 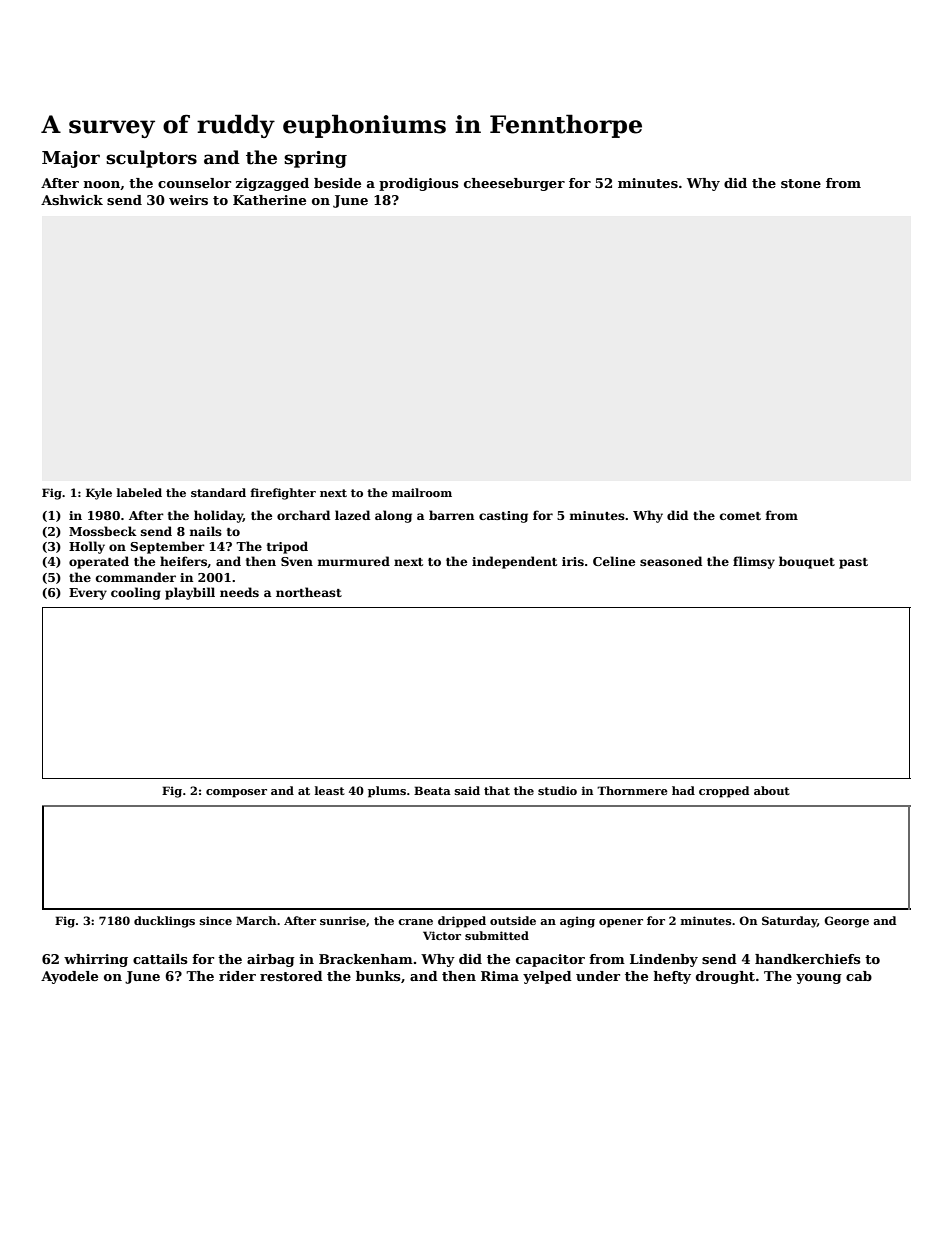 What do you see at coordinates (514, 184) in the image?
I see `cheeseburger` at bounding box center [514, 184].
